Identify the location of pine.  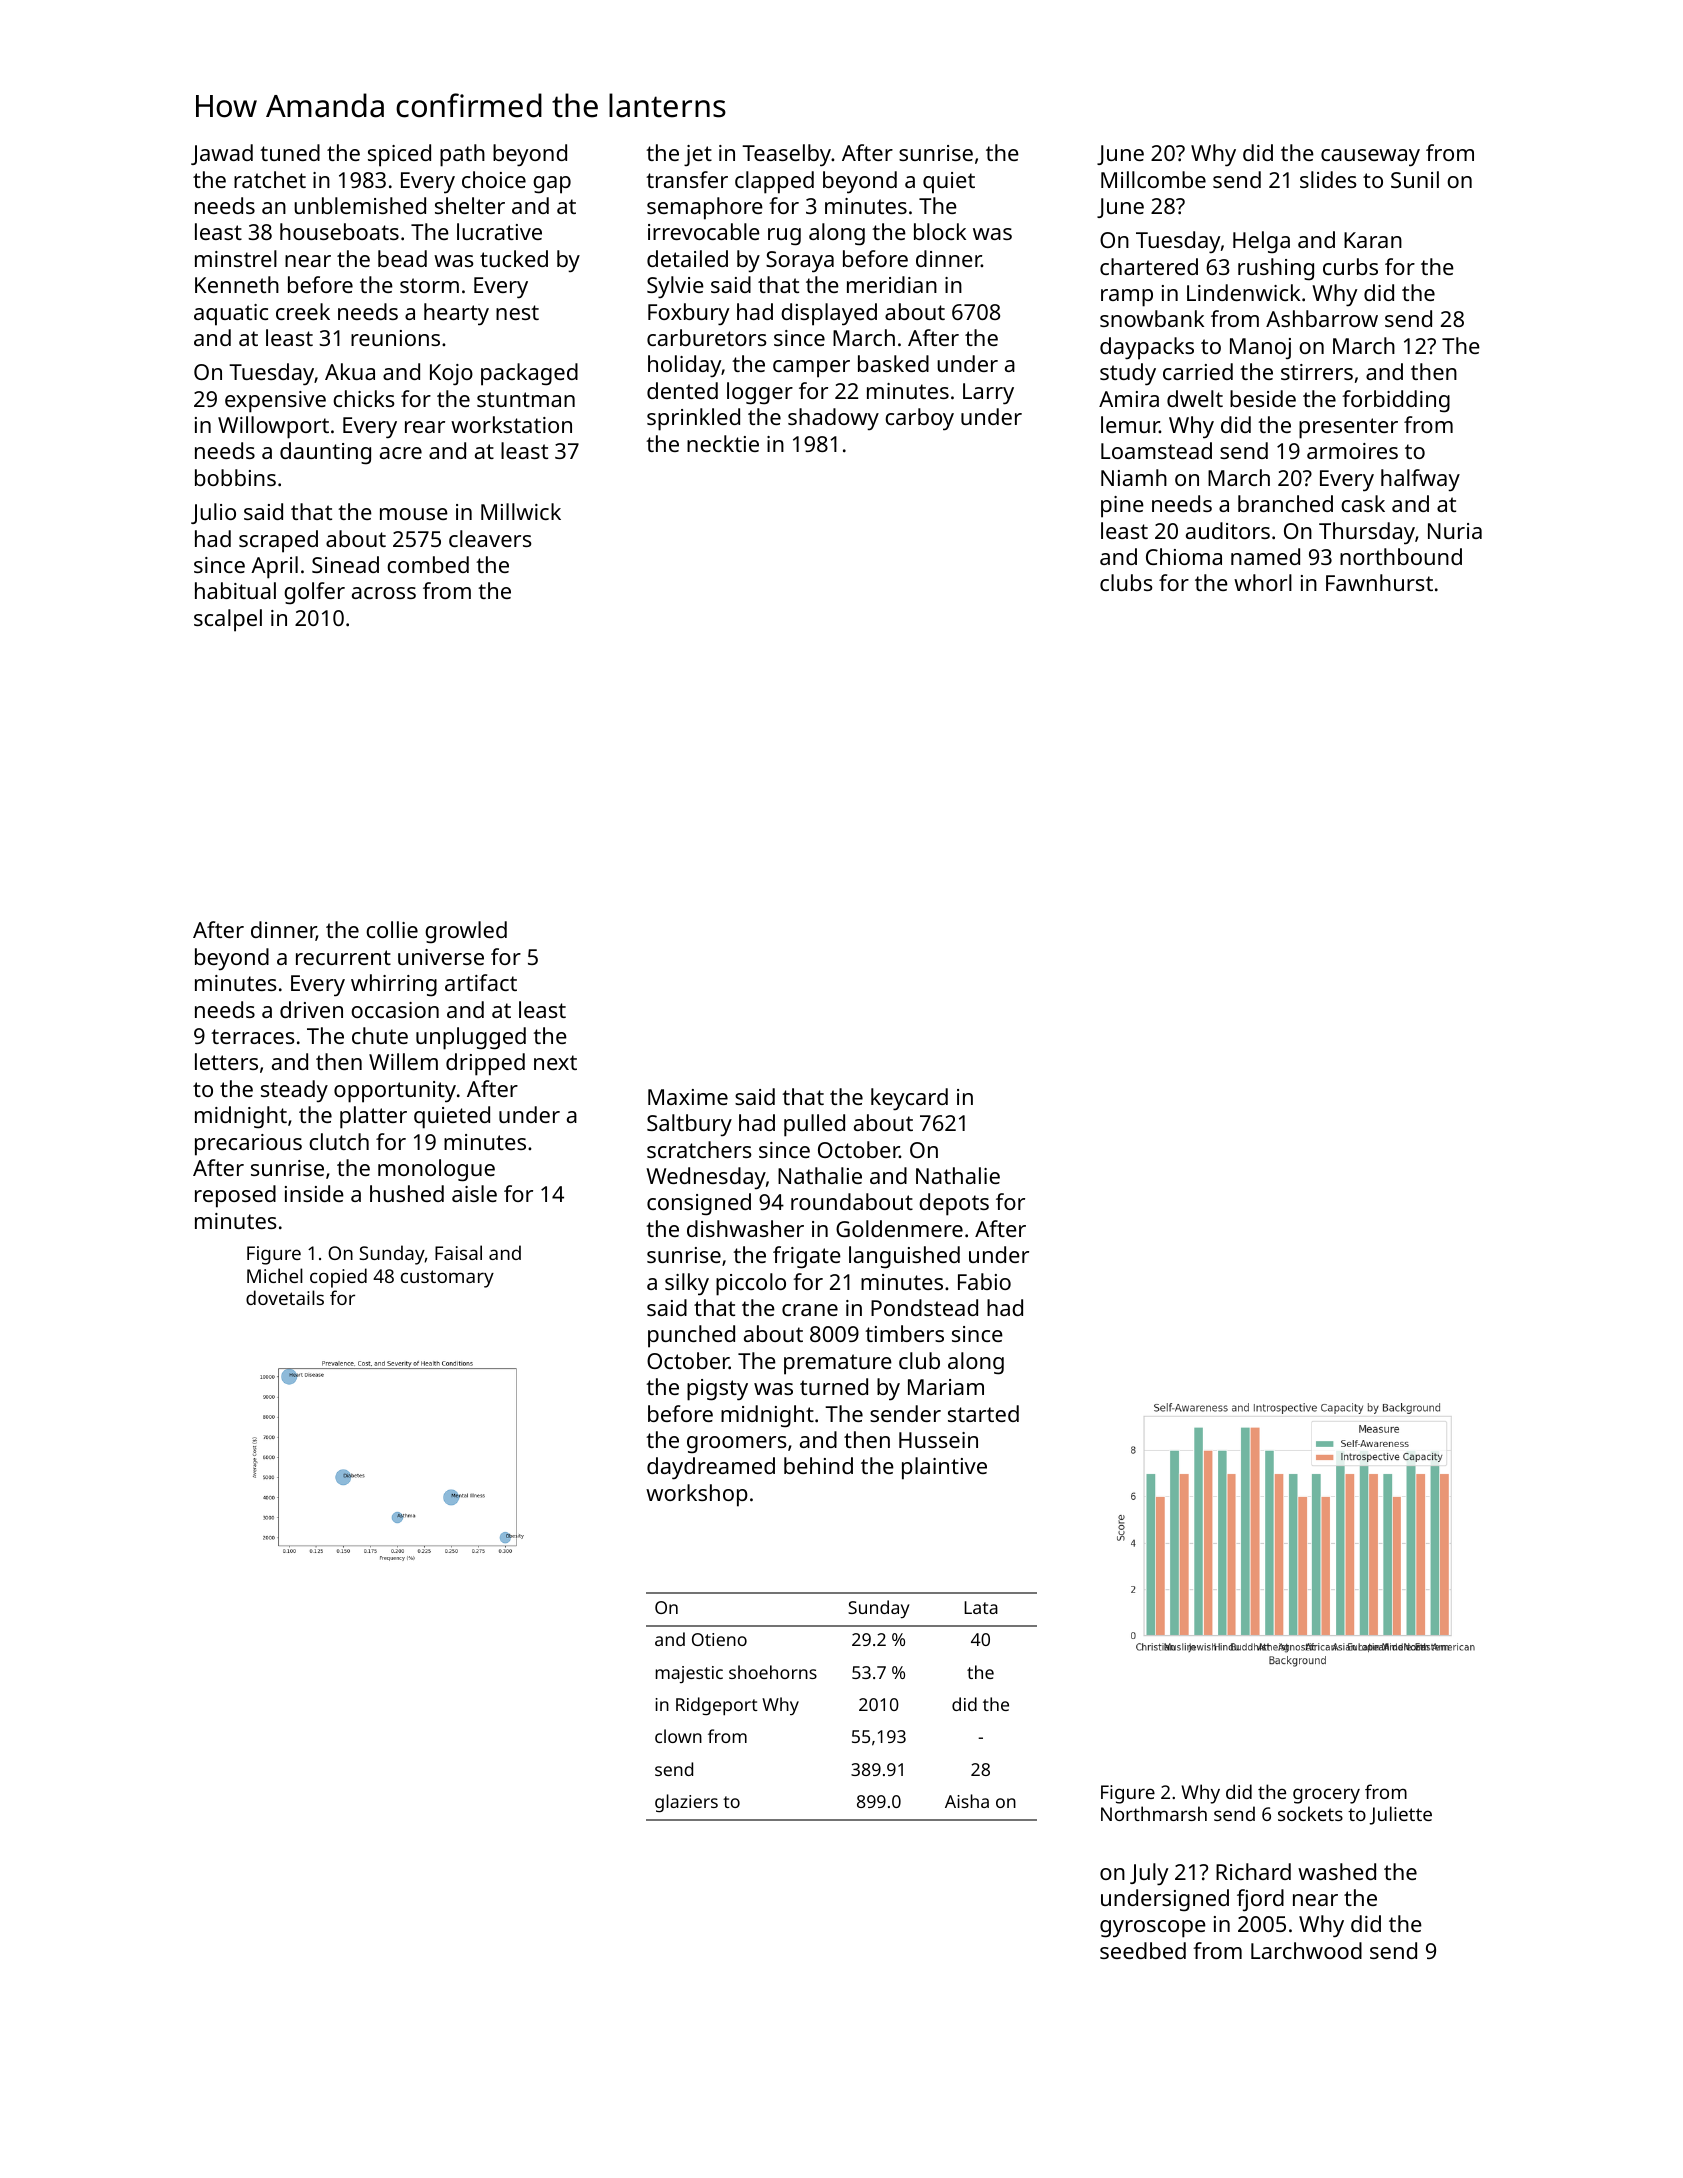
(1122, 507).
